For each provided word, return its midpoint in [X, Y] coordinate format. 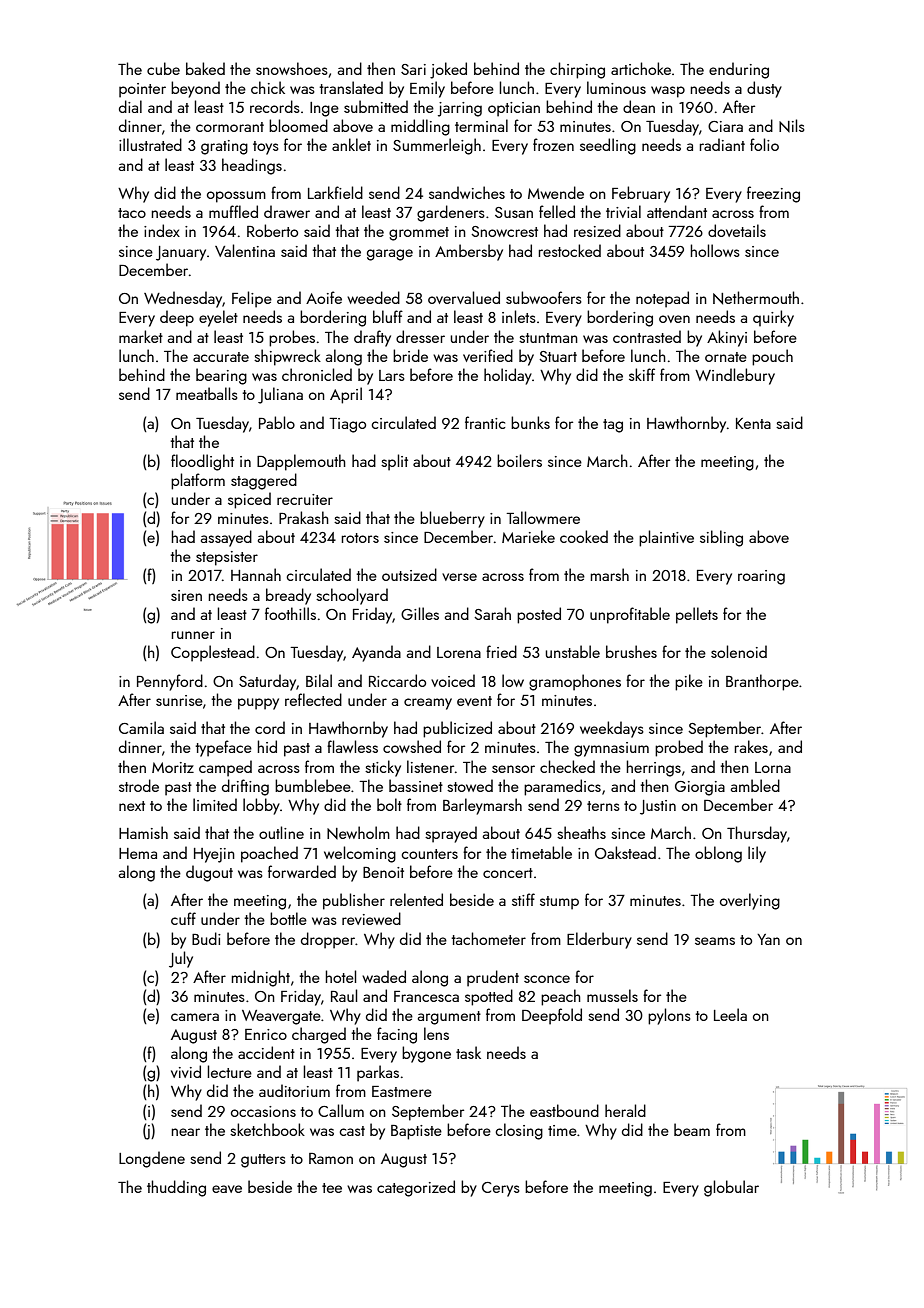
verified [488, 355]
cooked [584, 536]
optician [514, 109]
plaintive [666, 538]
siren [186, 595]
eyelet [218, 318]
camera [195, 1017]
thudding [176, 1188]
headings [252, 166]
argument [449, 1018]
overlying [750, 901]
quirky [773, 318]
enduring [739, 70]
